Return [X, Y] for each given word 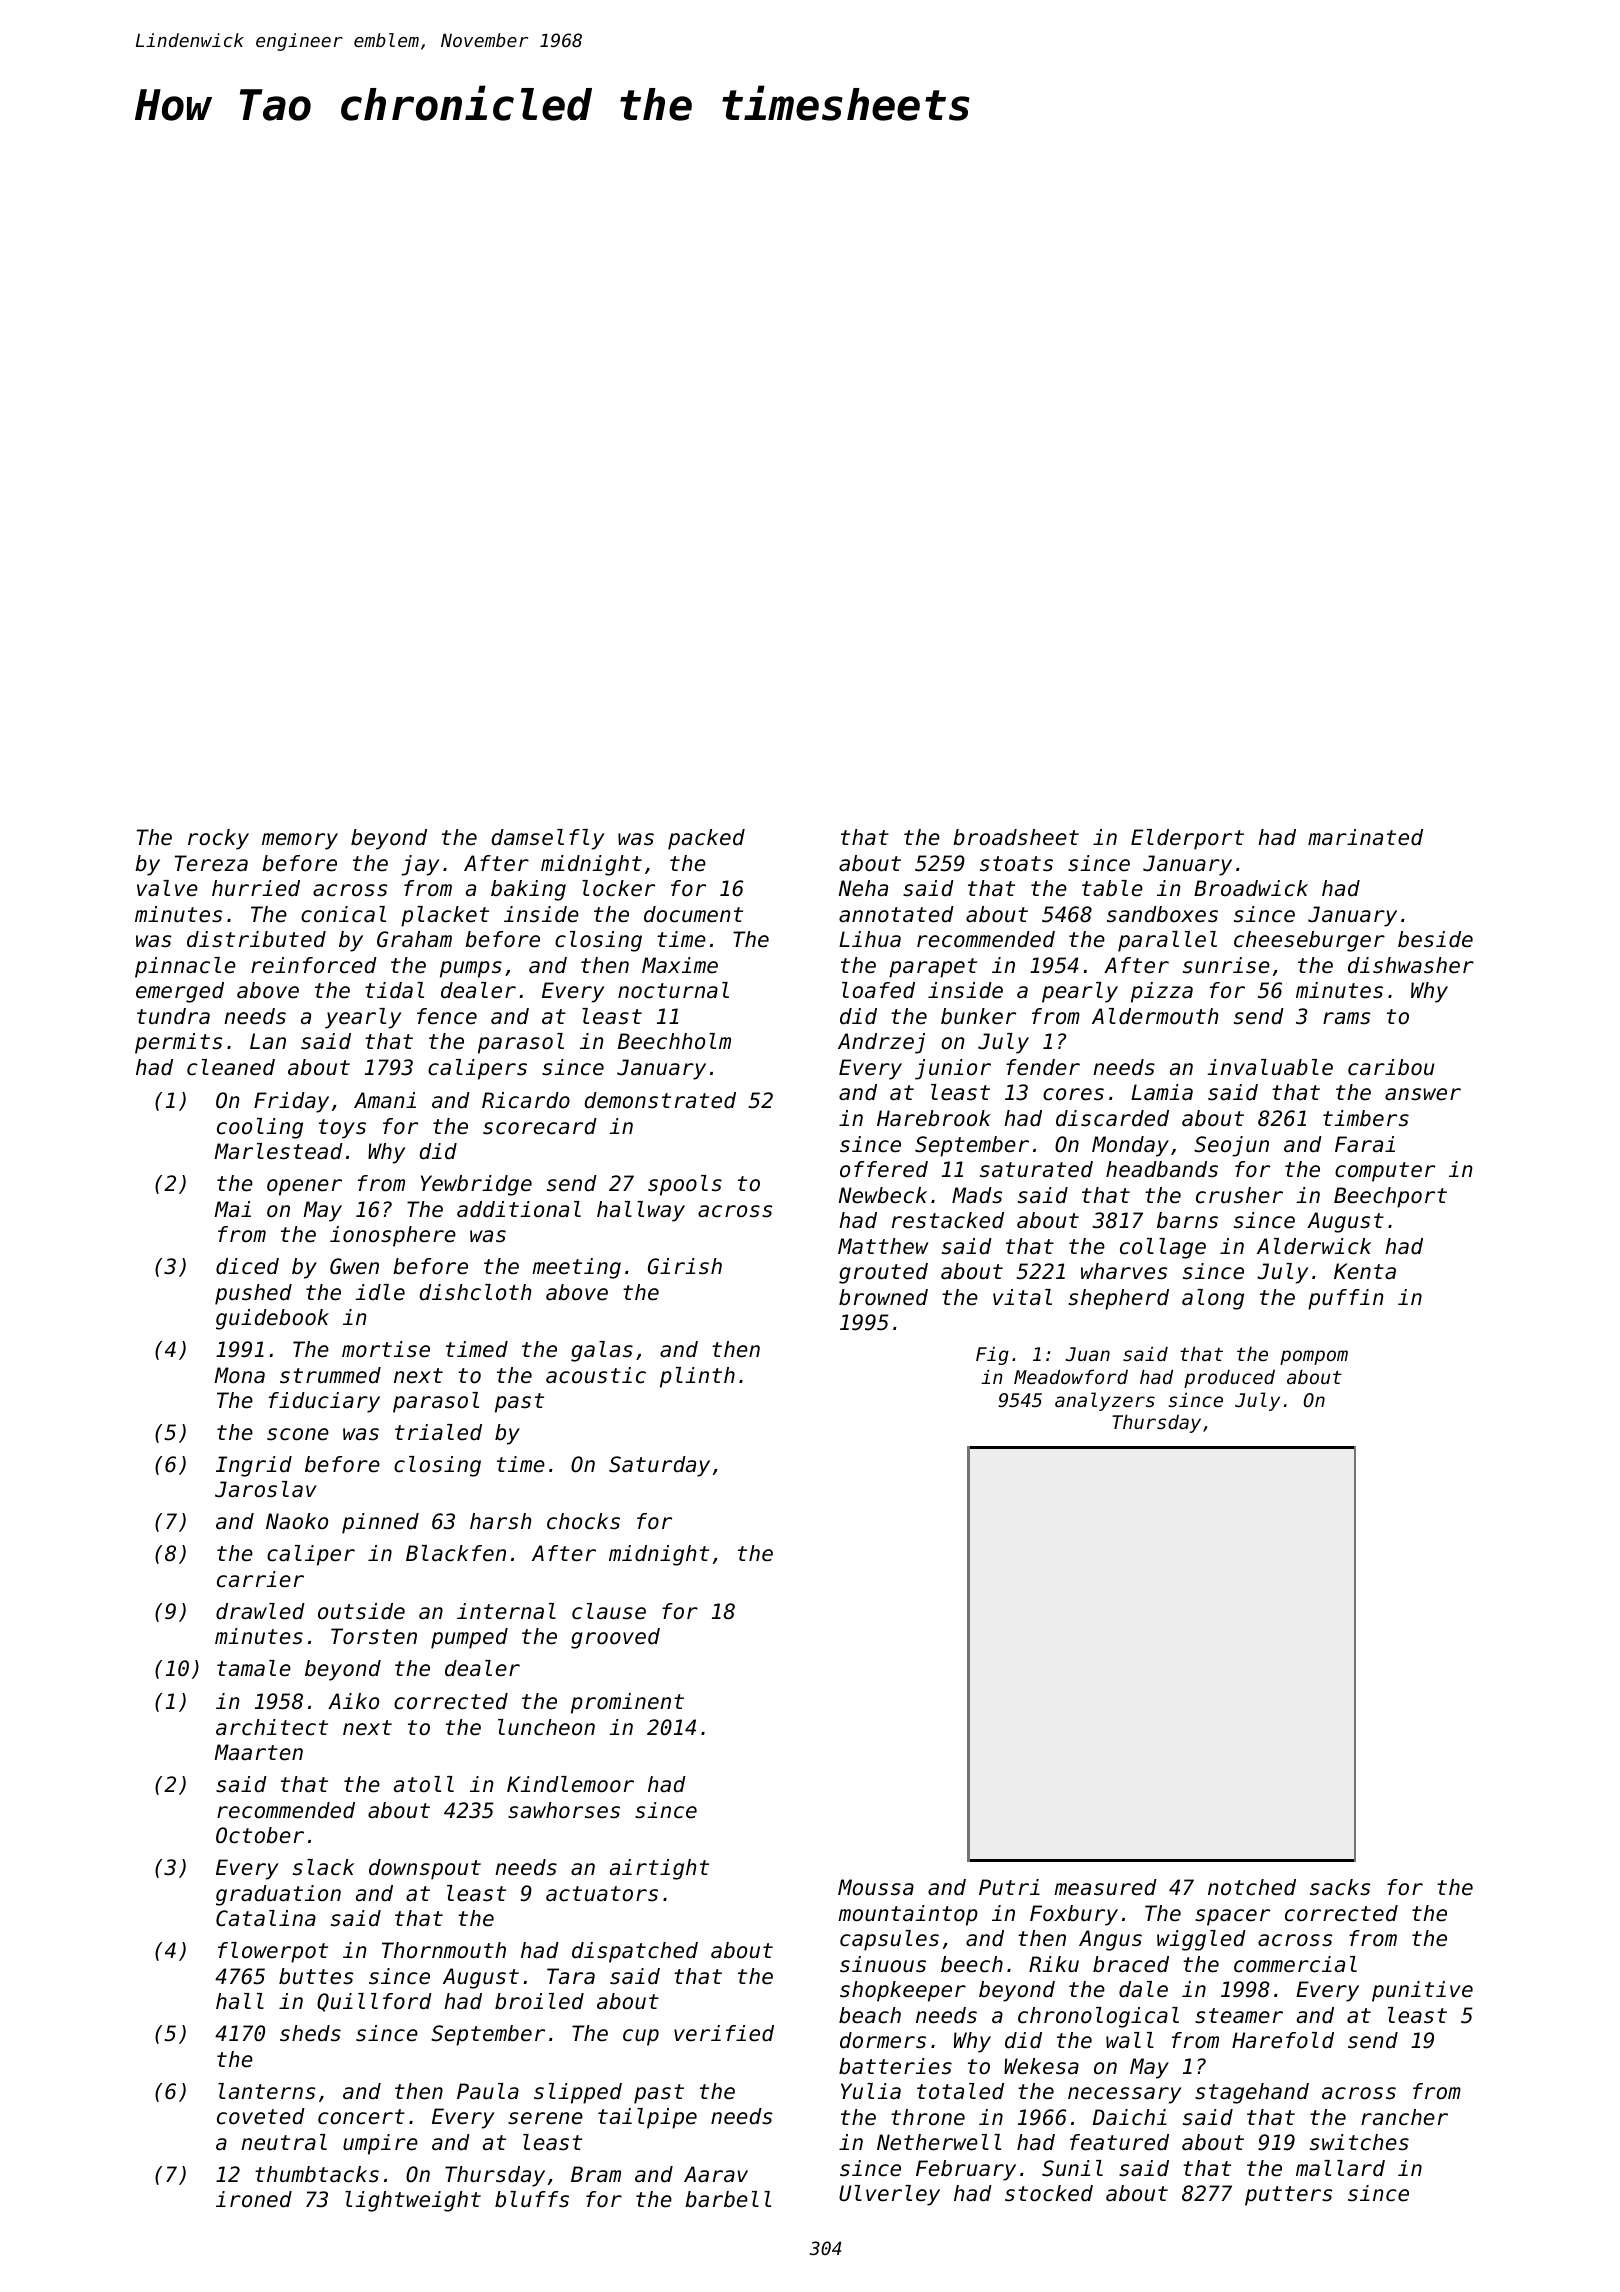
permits [178, 1043]
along [1213, 1299]
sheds [310, 2033]
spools [685, 1185]
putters [1288, 2196]
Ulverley [889, 2195]
